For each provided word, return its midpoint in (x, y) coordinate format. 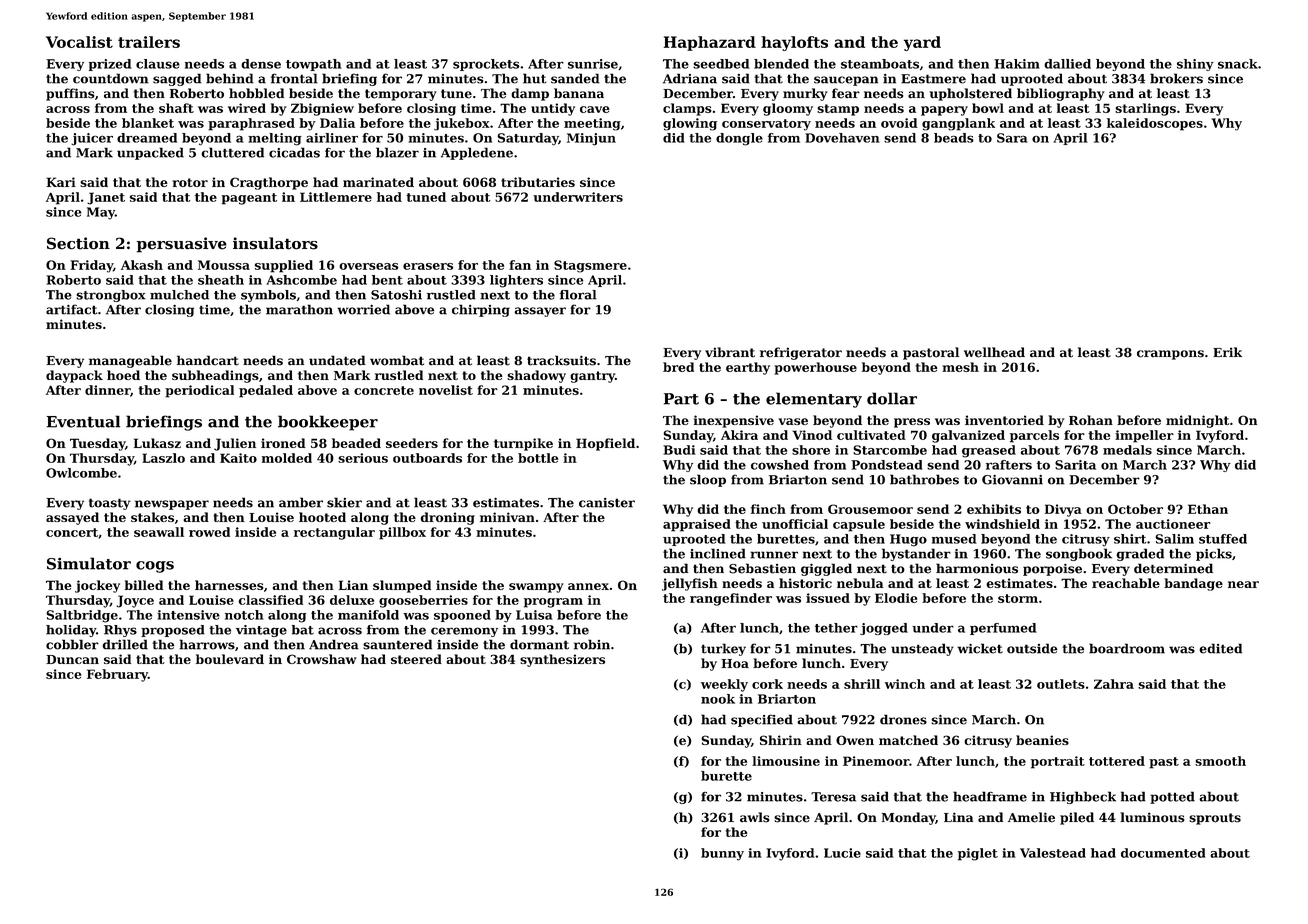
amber (301, 502)
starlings (1145, 109)
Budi (679, 450)
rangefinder (731, 599)
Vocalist (79, 42)
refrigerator (801, 353)
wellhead (994, 352)
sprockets (486, 65)
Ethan (1208, 509)
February (117, 675)
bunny (722, 854)
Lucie (842, 853)
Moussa (224, 265)
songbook (1079, 554)
